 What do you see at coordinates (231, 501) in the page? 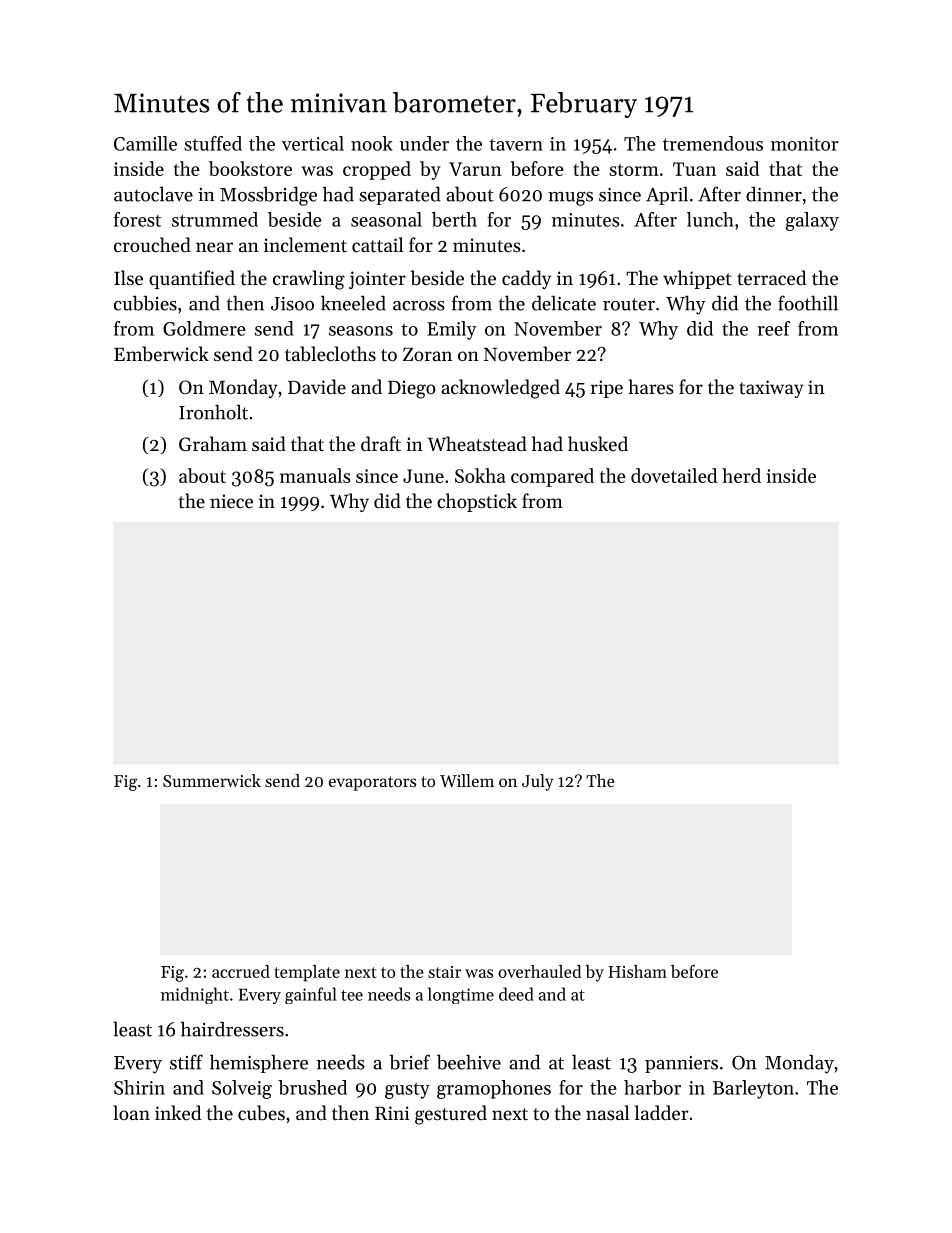
I see `niece` at bounding box center [231, 501].
